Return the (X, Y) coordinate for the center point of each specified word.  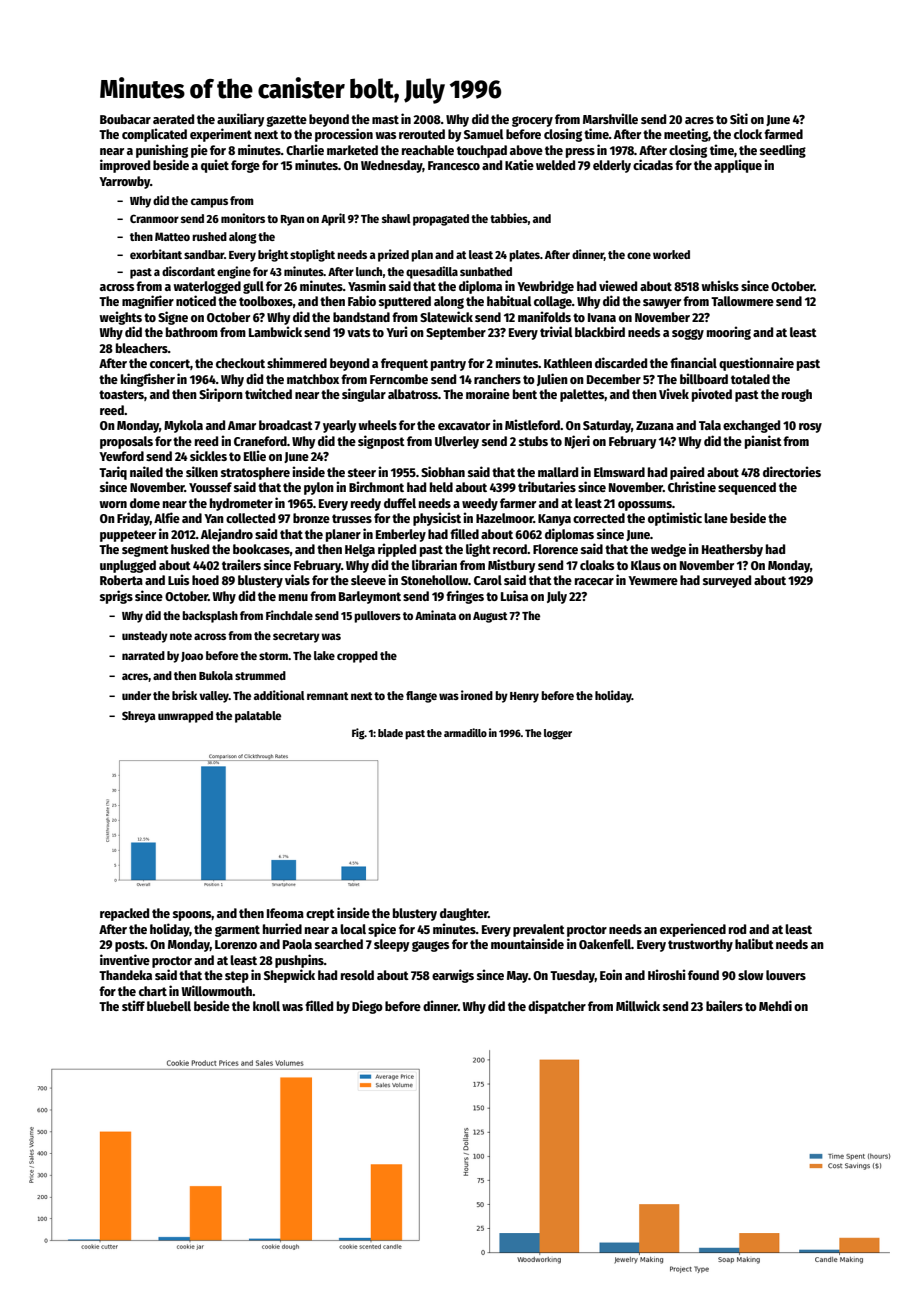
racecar (594, 581)
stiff (133, 1005)
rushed (209, 236)
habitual (509, 300)
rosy (810, 428)
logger (558, 734)
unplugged (128, 566)
